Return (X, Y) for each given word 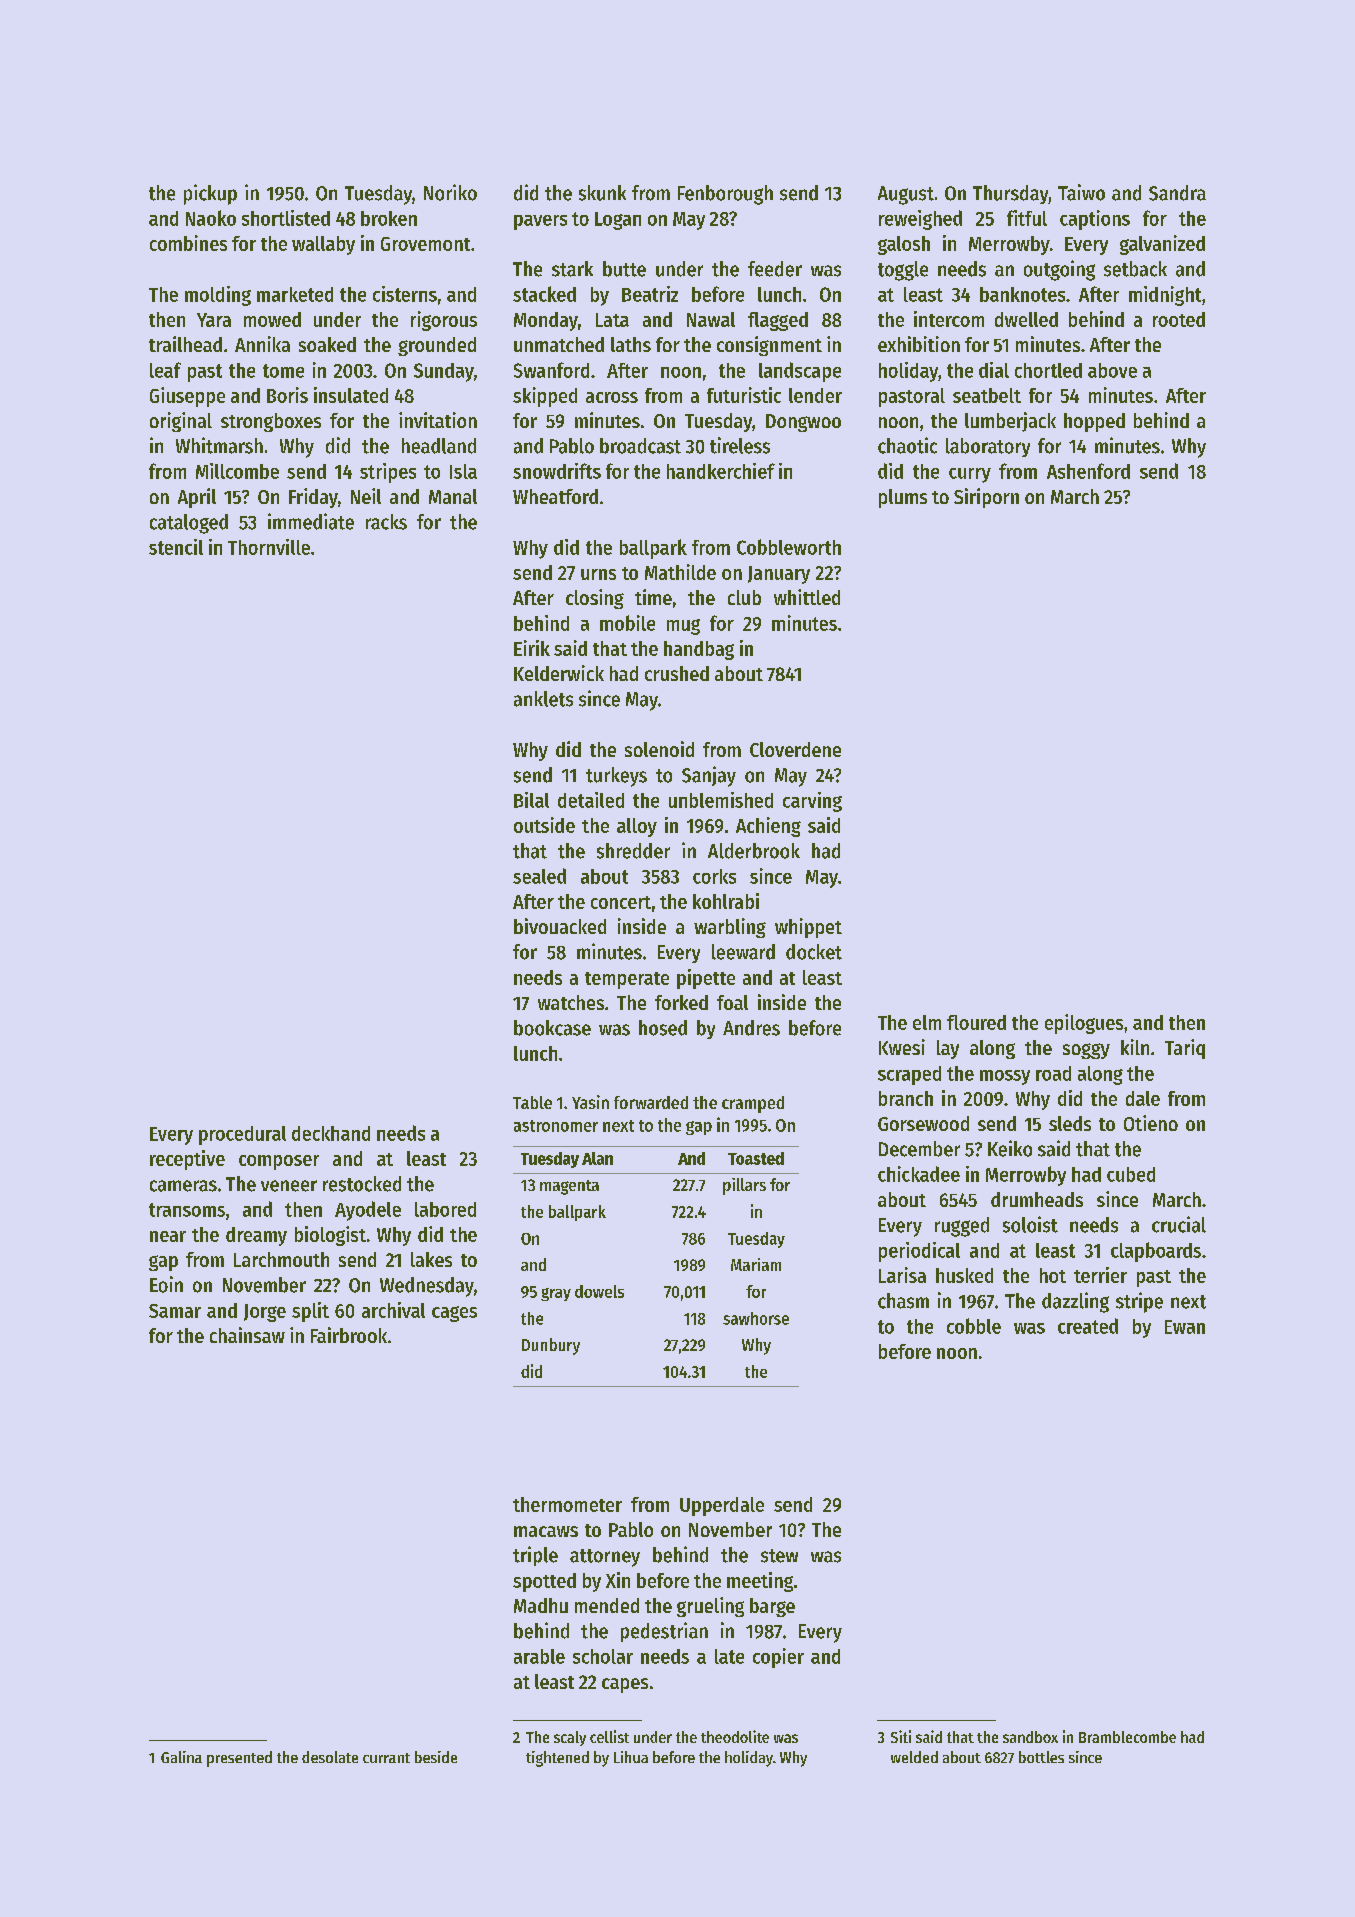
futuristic (744, 395)
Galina (181, 1757)
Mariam (756, 1264)
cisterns (405, 294)
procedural (242, 1135)
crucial (1179, 1224)
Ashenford (1088, 471)
